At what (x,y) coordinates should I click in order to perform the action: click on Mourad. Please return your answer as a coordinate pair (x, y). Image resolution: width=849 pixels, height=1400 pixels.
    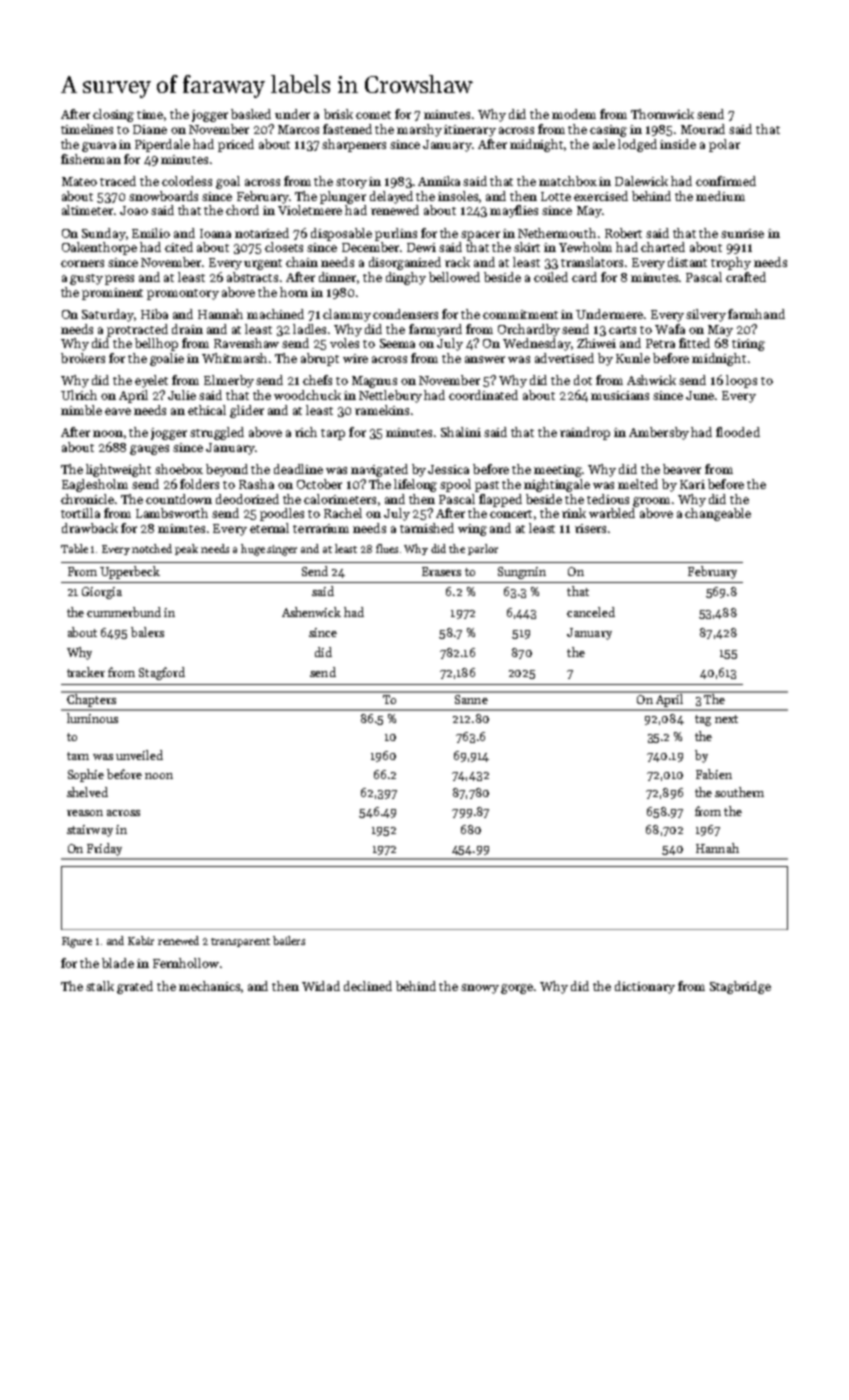
    Looking at the image, I should click on (703, 129).
